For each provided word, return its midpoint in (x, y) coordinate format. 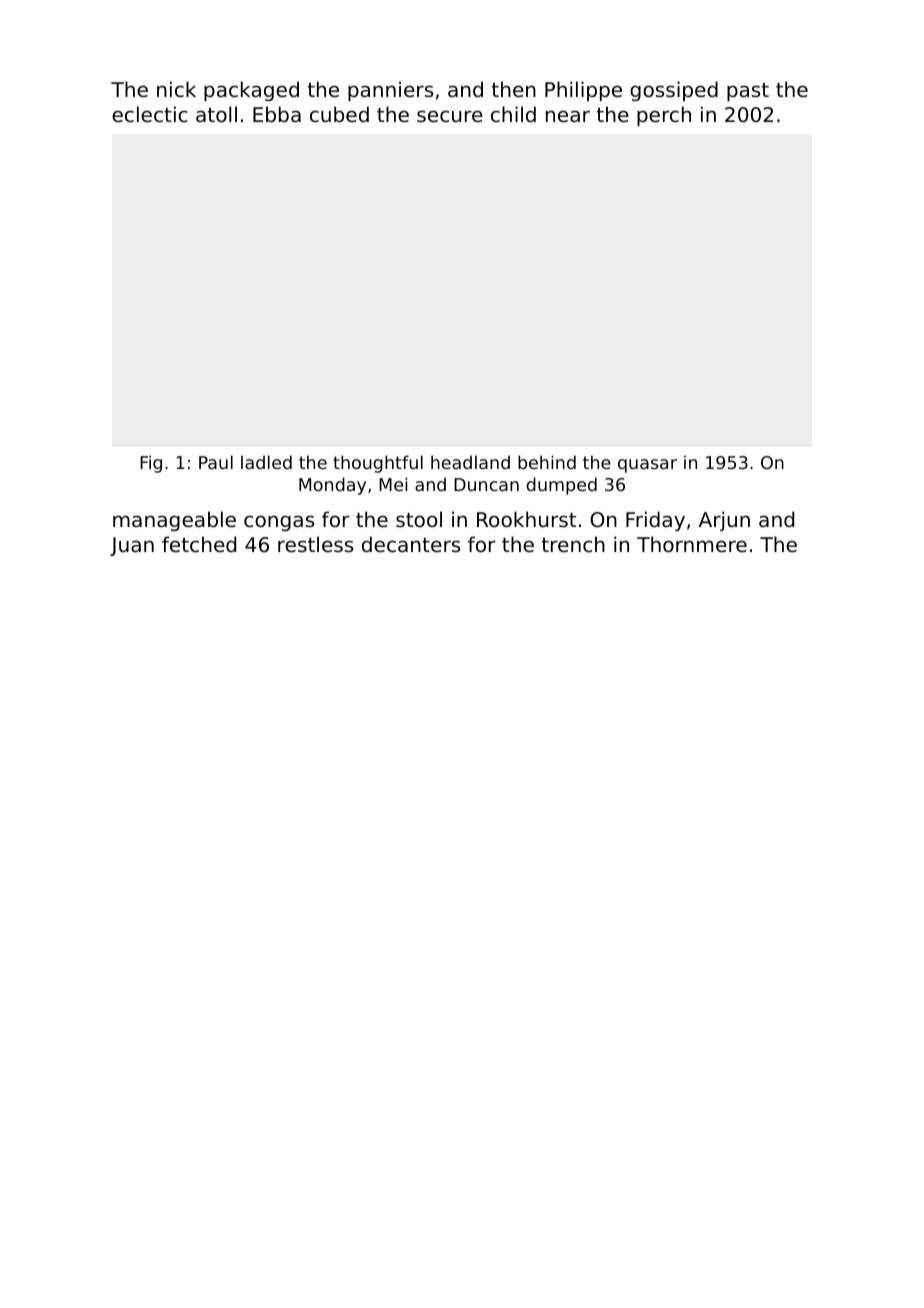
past (748, 92)
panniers (390, 91)
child (513, 114)
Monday (332, 486)
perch (664, 116)
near (568, 116)
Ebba (277, 114)
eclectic (150, 114)
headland (470, 462)
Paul (216, 462)
